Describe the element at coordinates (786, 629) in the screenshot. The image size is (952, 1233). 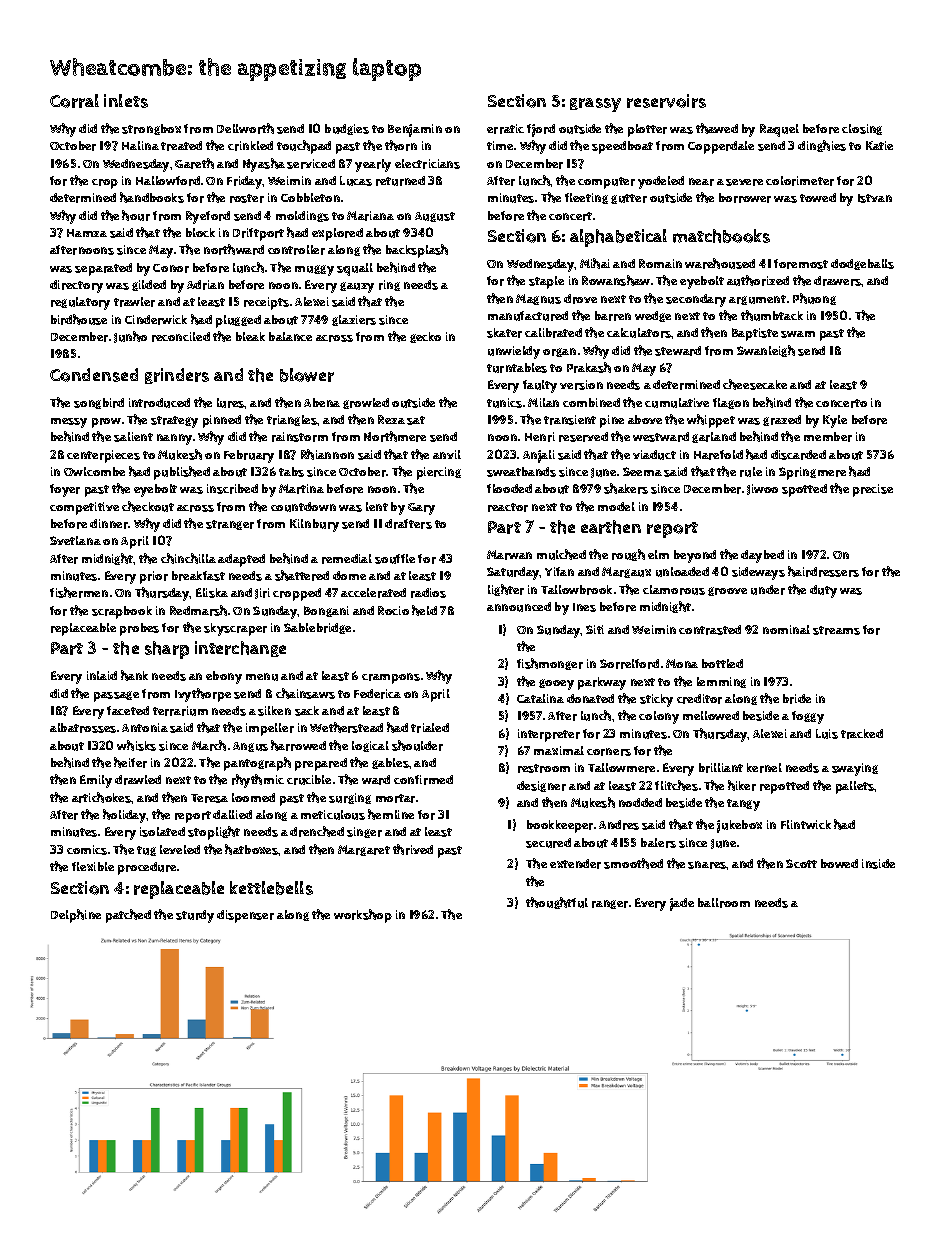
I see `nominal` at that location.
